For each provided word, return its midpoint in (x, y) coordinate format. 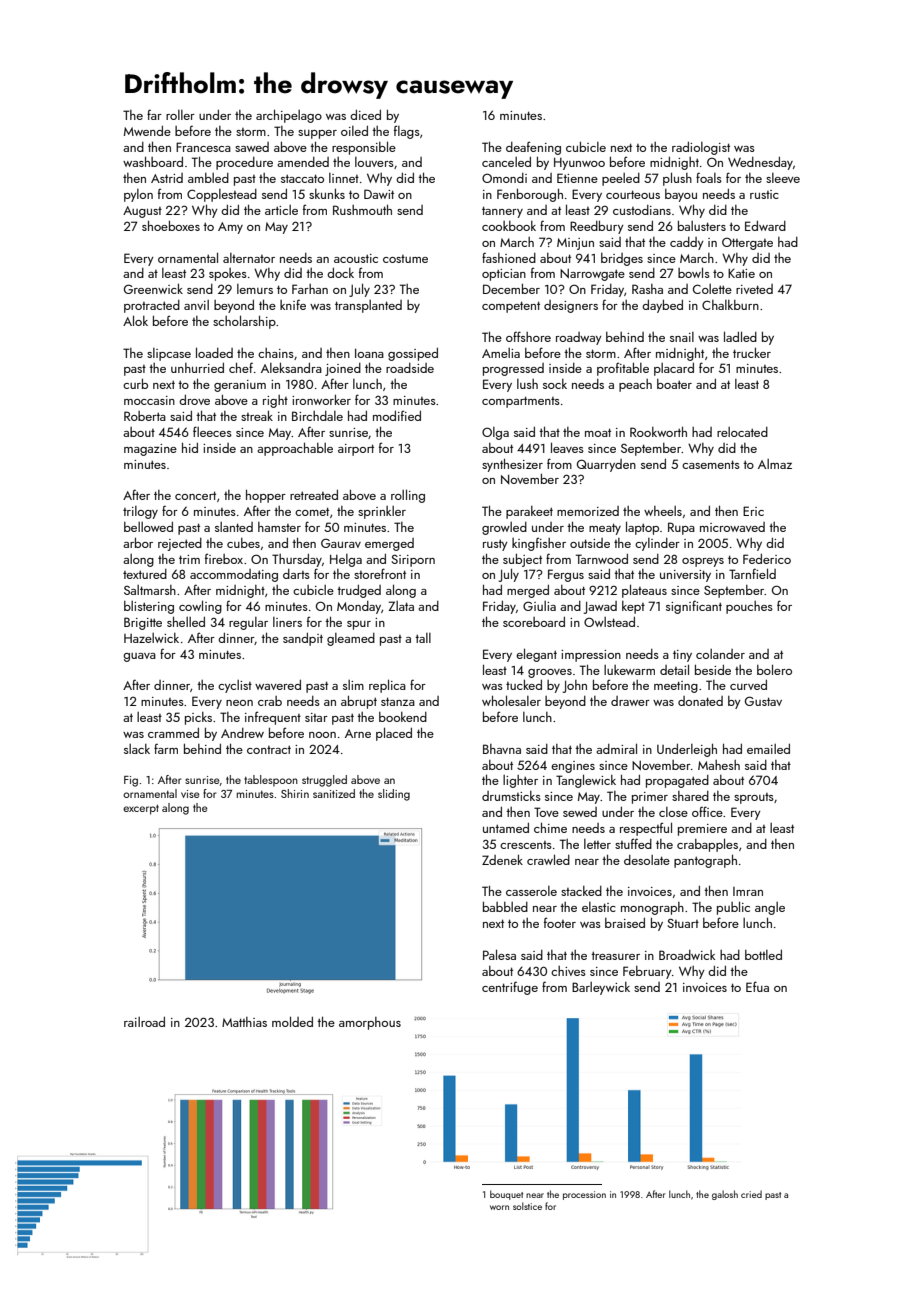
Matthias (244, 1022)
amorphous (370, 1023)
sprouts (754, 798)
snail (682, 337)
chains (276, 353)
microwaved (732, 527)
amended (303, 162)
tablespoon (271, 781)
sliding (394, 795)
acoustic (356, 258)
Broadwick (687, 955)
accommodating (234, 575)
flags (407, 132)
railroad (144, 1022)
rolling (408, 496)
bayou (681, 195)
